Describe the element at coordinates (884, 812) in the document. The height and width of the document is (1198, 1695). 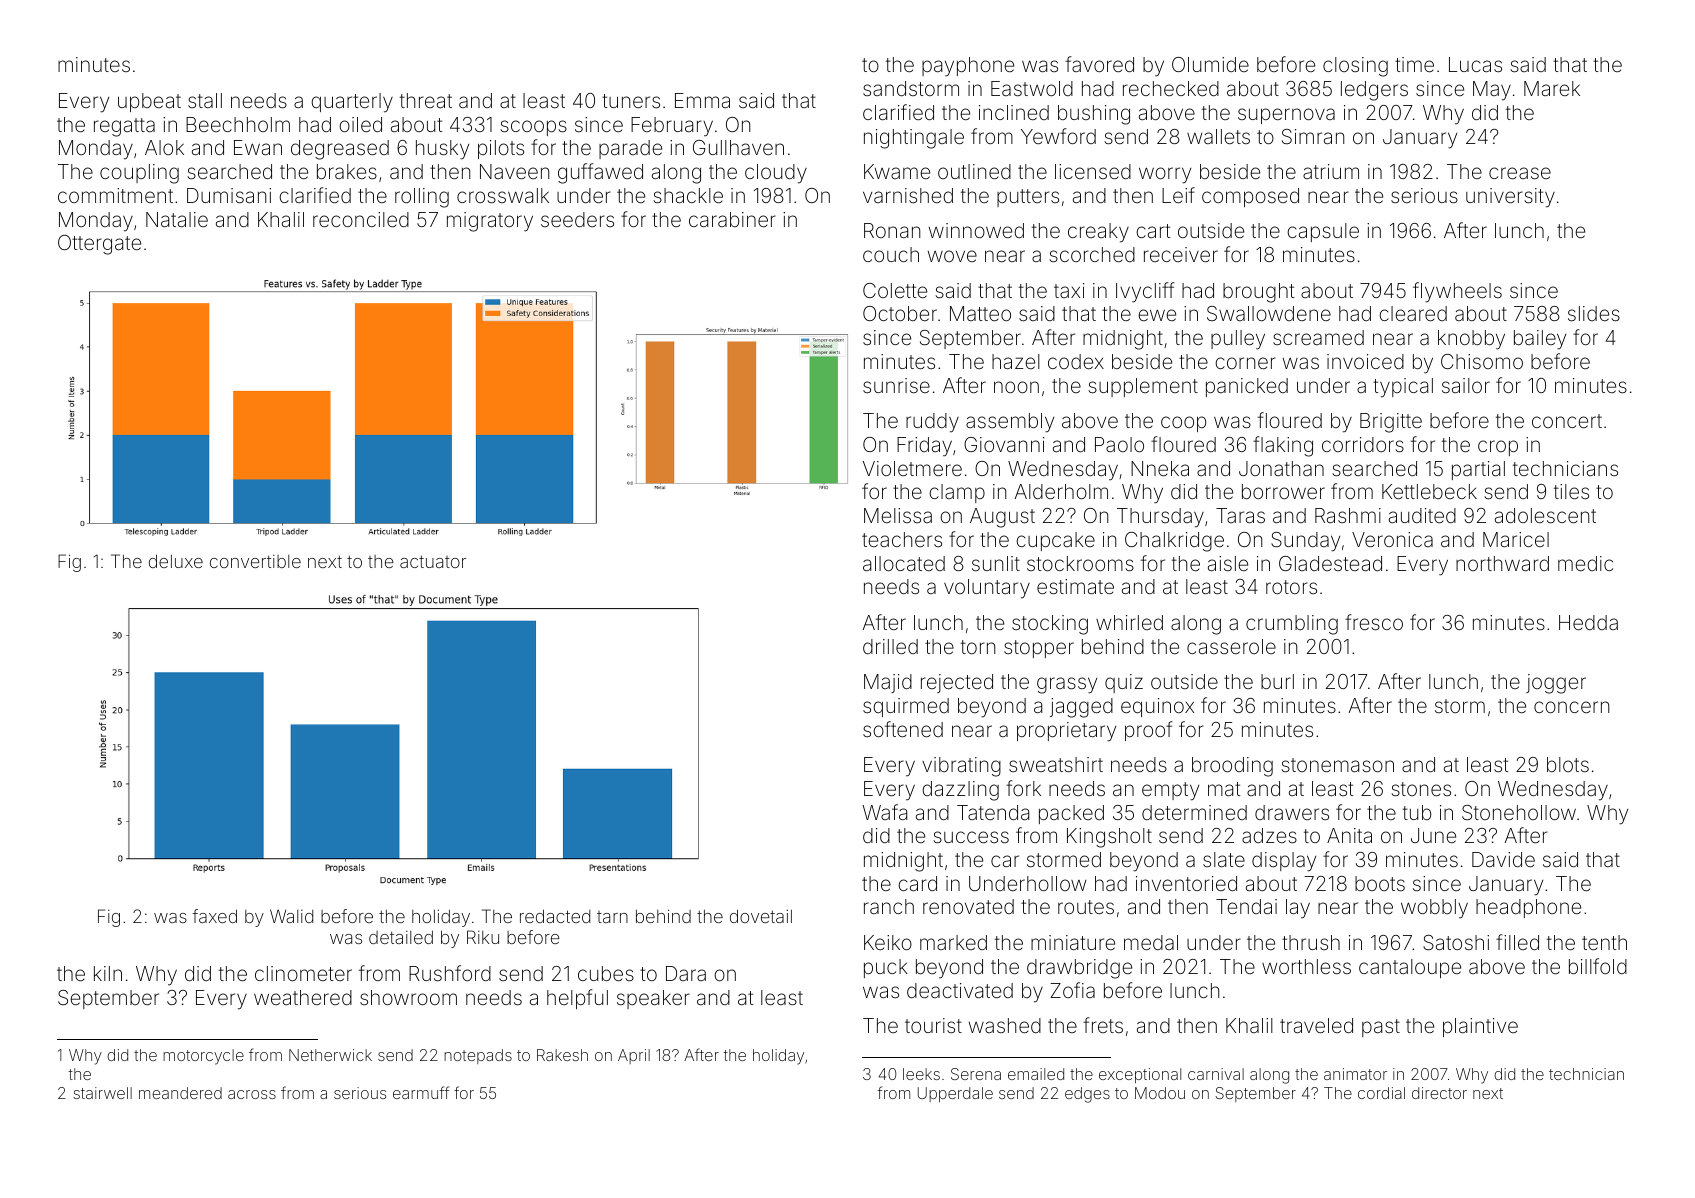
I see `Wafa` at that location.
